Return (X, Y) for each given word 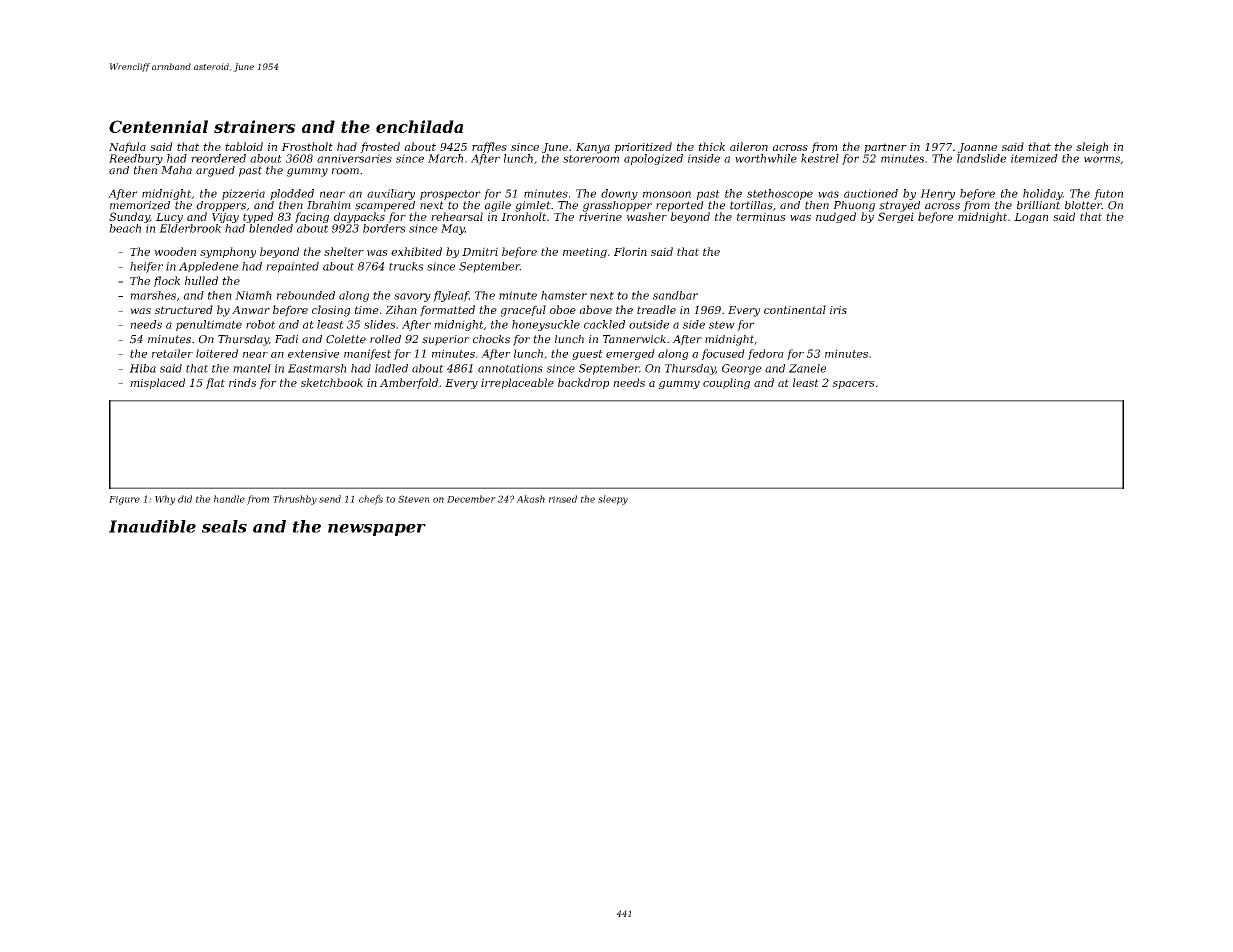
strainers (255, 126)
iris (838, 310)
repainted (292, 267)
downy (619, 194)
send (330, 499)
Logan (1031, 218)
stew (722, 325)
